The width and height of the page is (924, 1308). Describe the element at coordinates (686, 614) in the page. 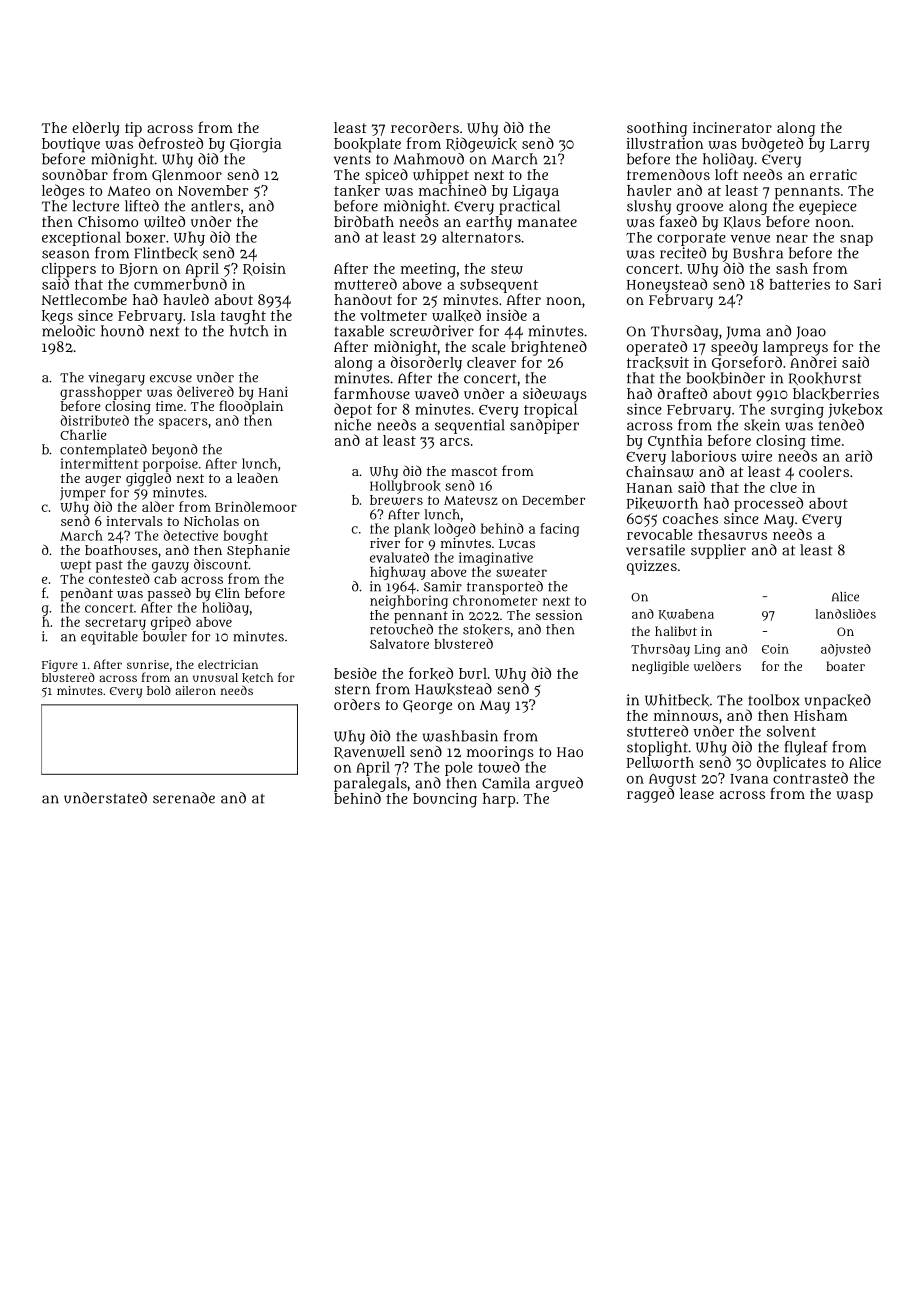

I see `Kwabena` at that location.
